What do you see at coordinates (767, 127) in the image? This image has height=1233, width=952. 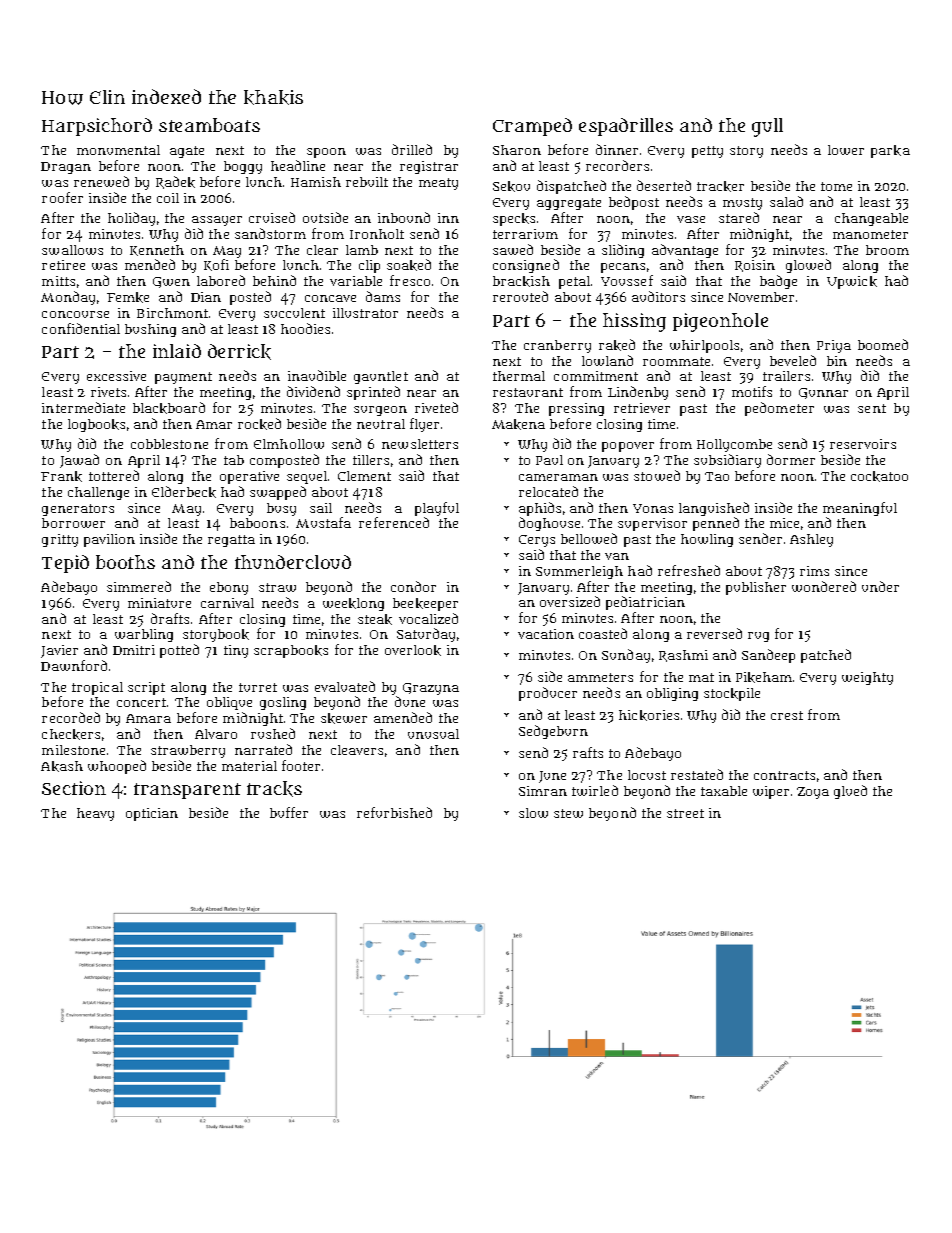 I see `gull` at bounding box center [767, 127].
